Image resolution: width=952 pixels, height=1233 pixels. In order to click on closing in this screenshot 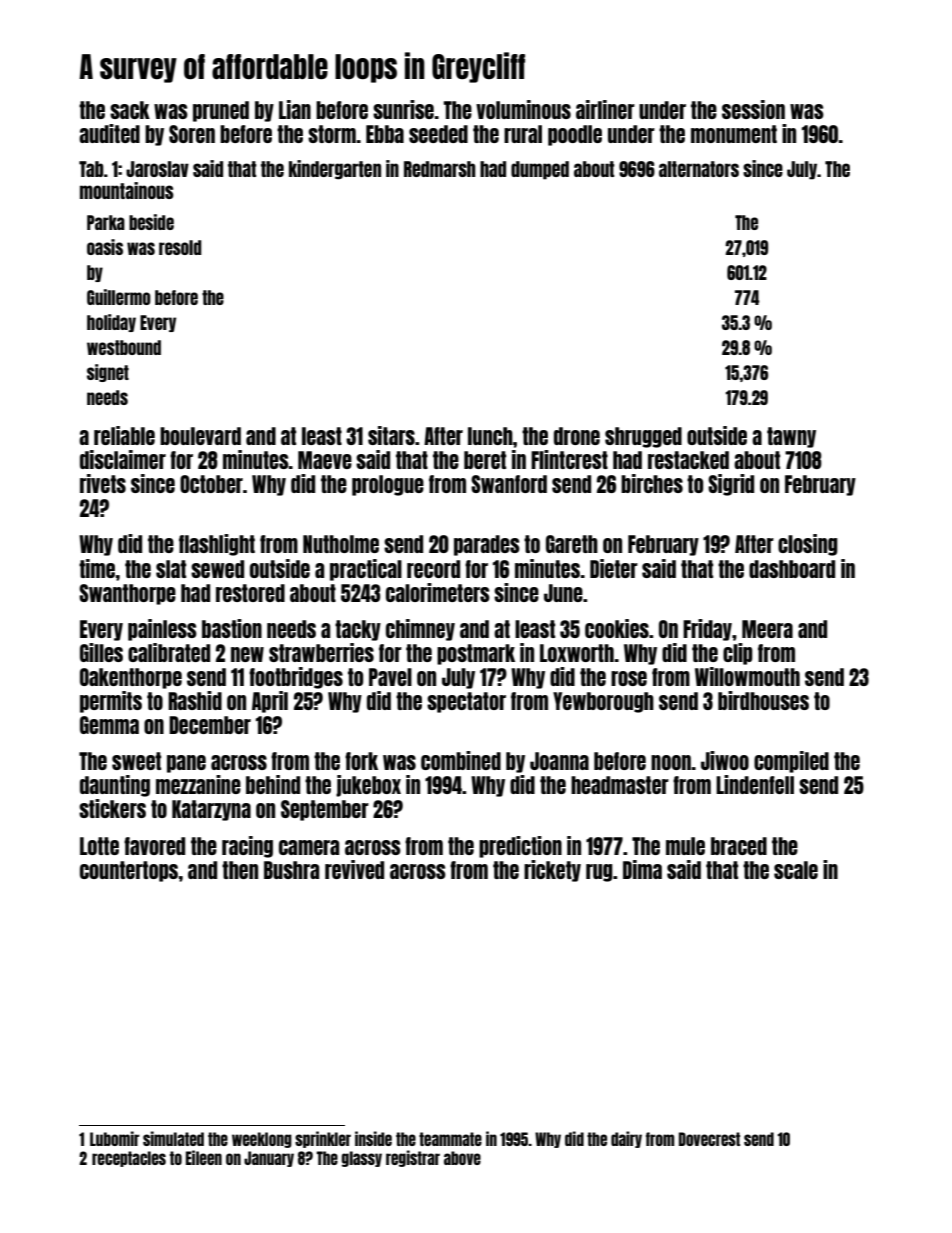, I will do `click(808, 545)`.
